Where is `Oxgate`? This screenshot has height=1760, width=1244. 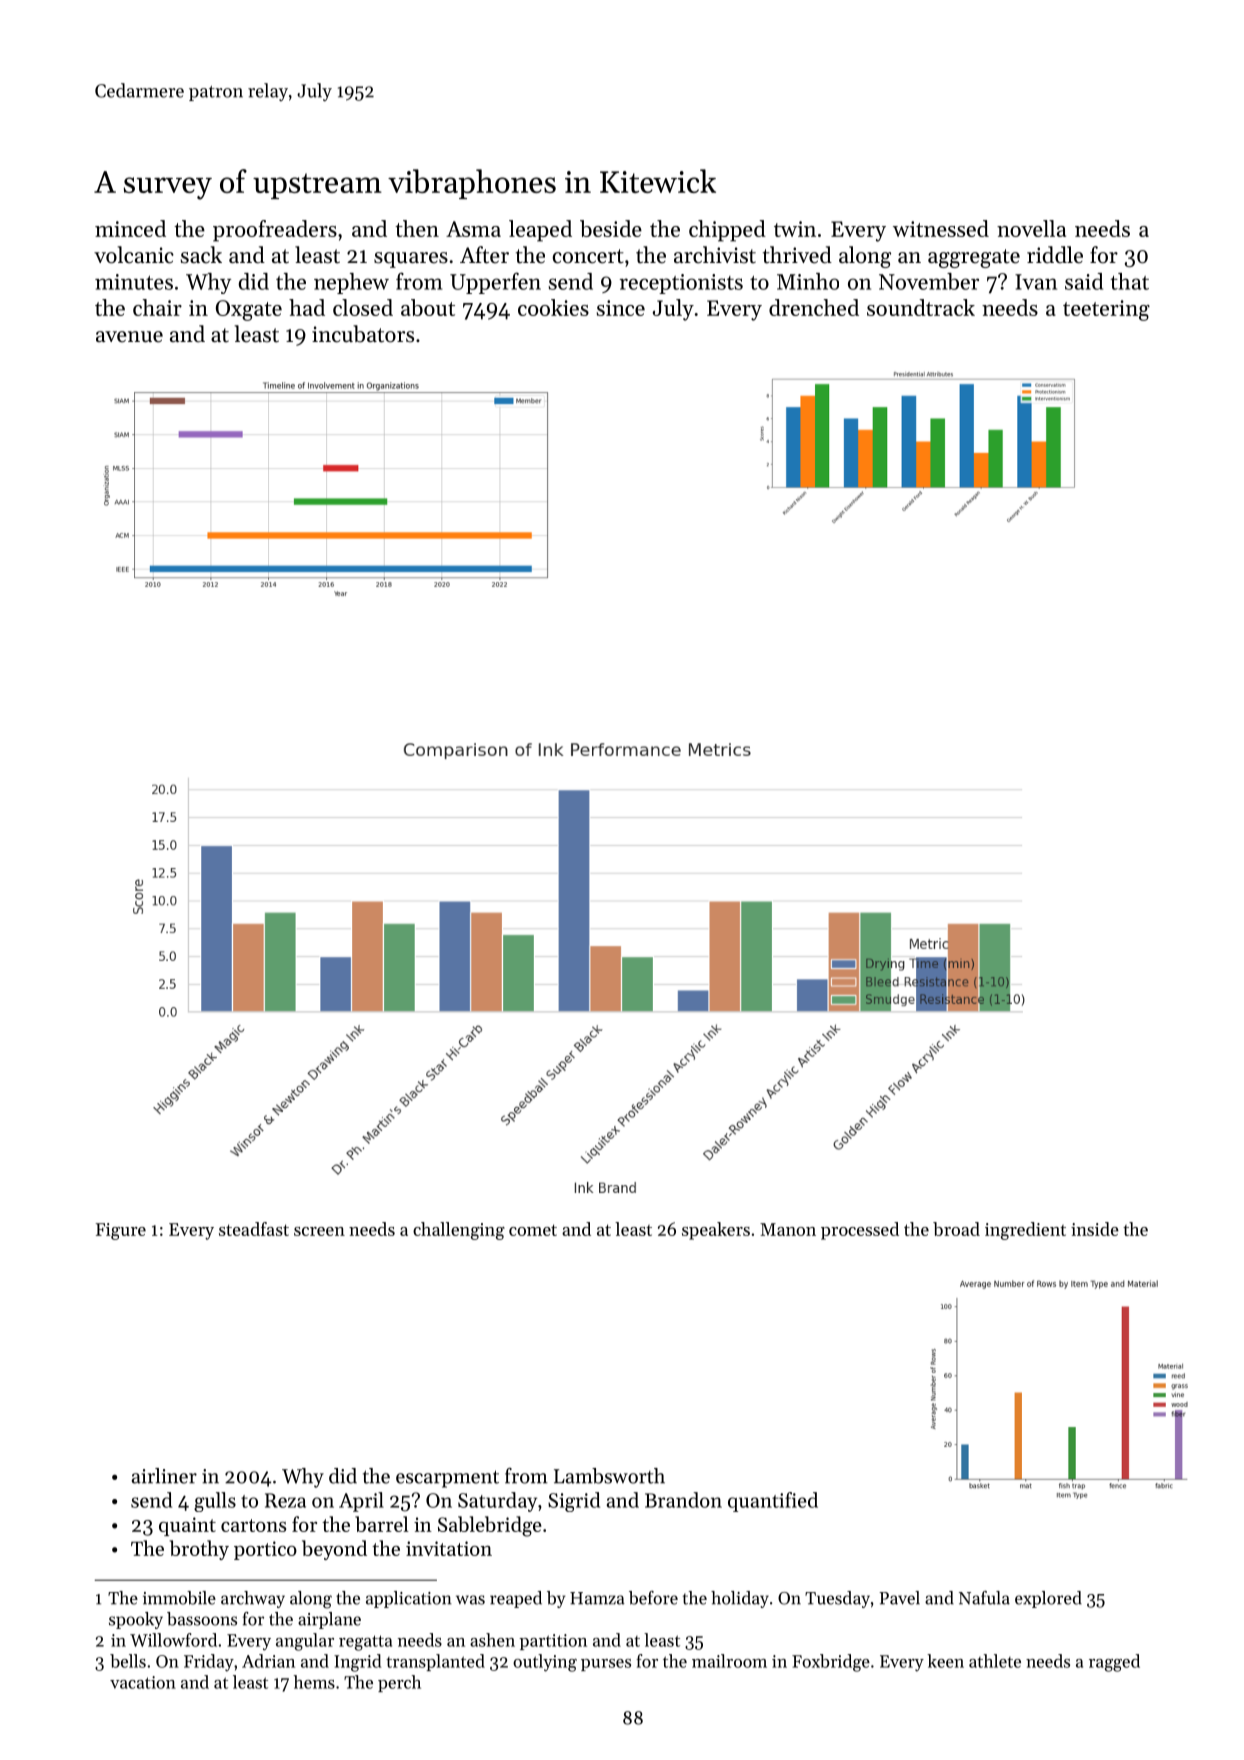
Oxgate is located at coordinates (249, 310).
